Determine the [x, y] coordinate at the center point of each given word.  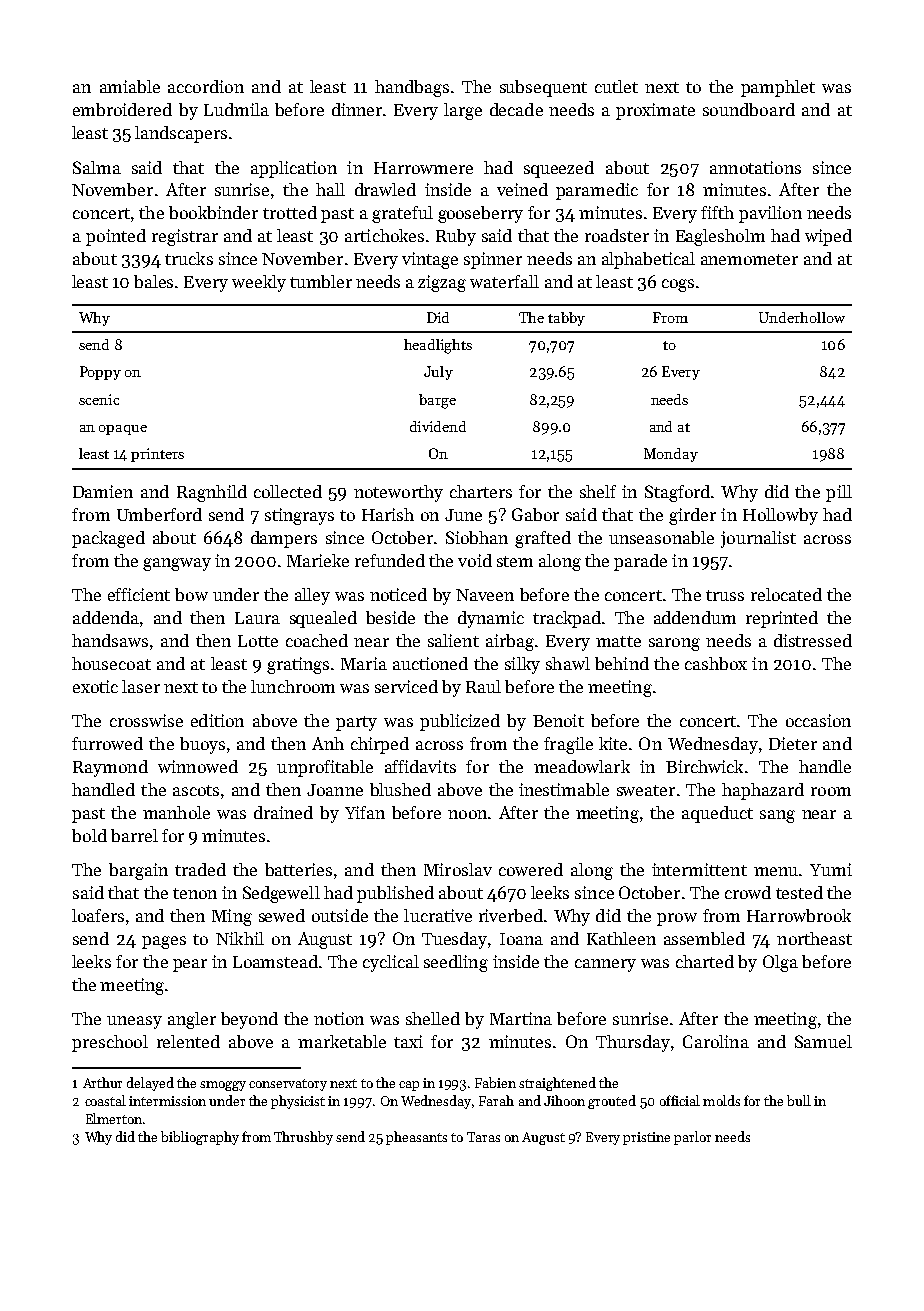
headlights [438, 346]
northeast [814, 938]
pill [839, 493]
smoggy [223, 1086]
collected [288, 491]
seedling [456, 963]
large [463, 111]
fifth [717, 212]
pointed [116, 237]
